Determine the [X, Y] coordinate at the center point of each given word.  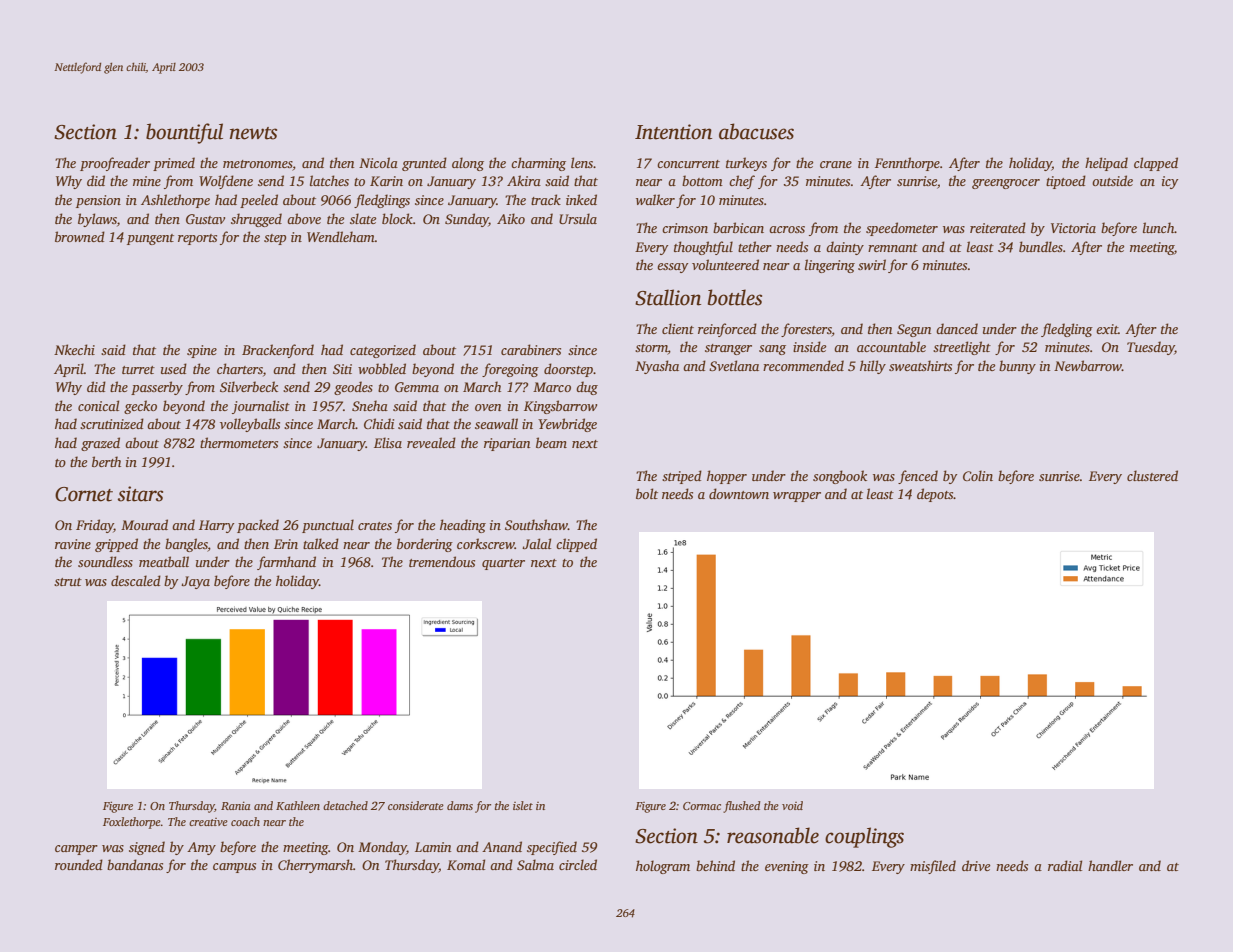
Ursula [578, 218]
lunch [1158, 227]
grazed [100, 444]
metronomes [258, 164]
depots [935, 495]
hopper [727, 477]
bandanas [135, 864]
